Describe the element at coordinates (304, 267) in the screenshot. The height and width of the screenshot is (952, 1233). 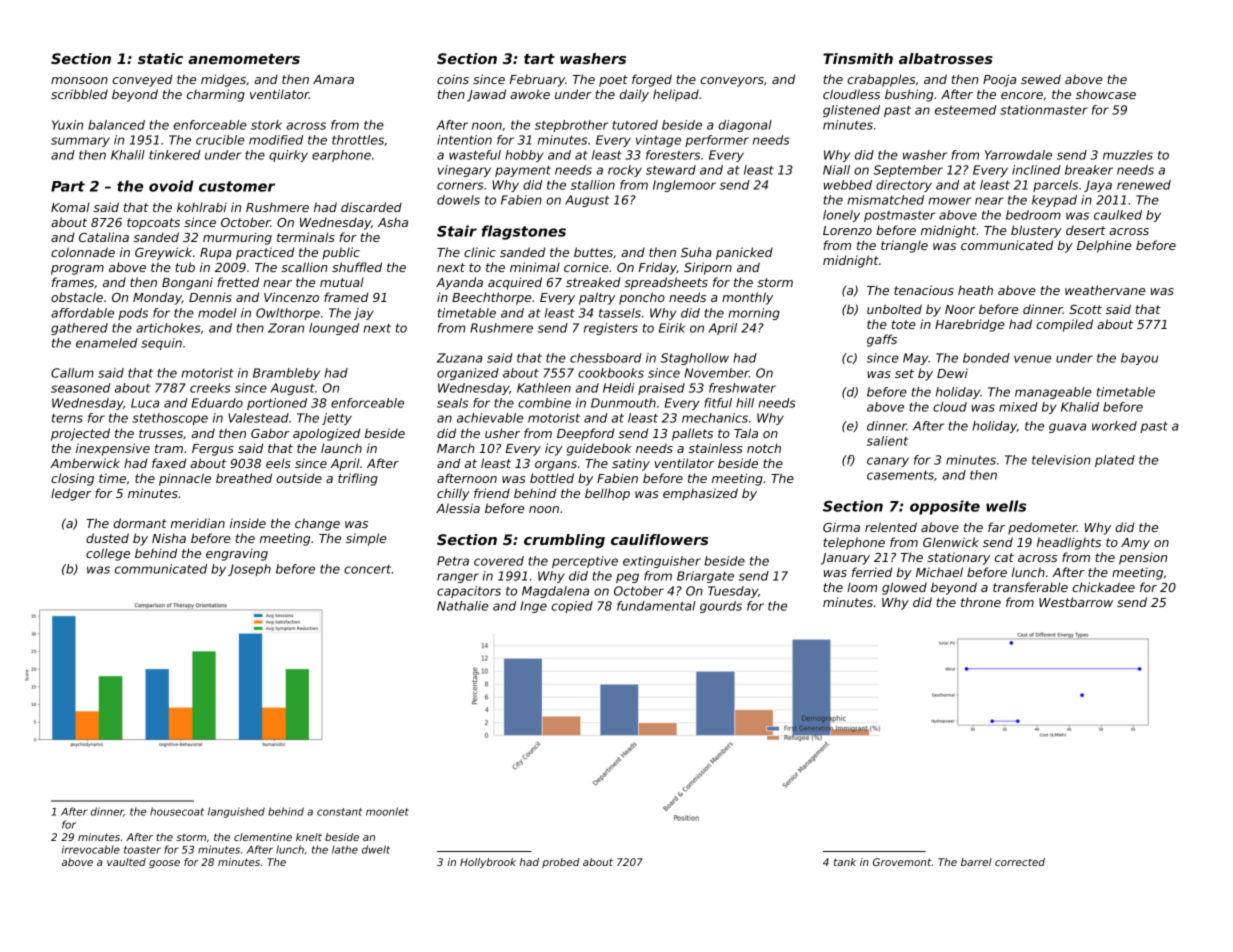
I see `scallion` at that location.
